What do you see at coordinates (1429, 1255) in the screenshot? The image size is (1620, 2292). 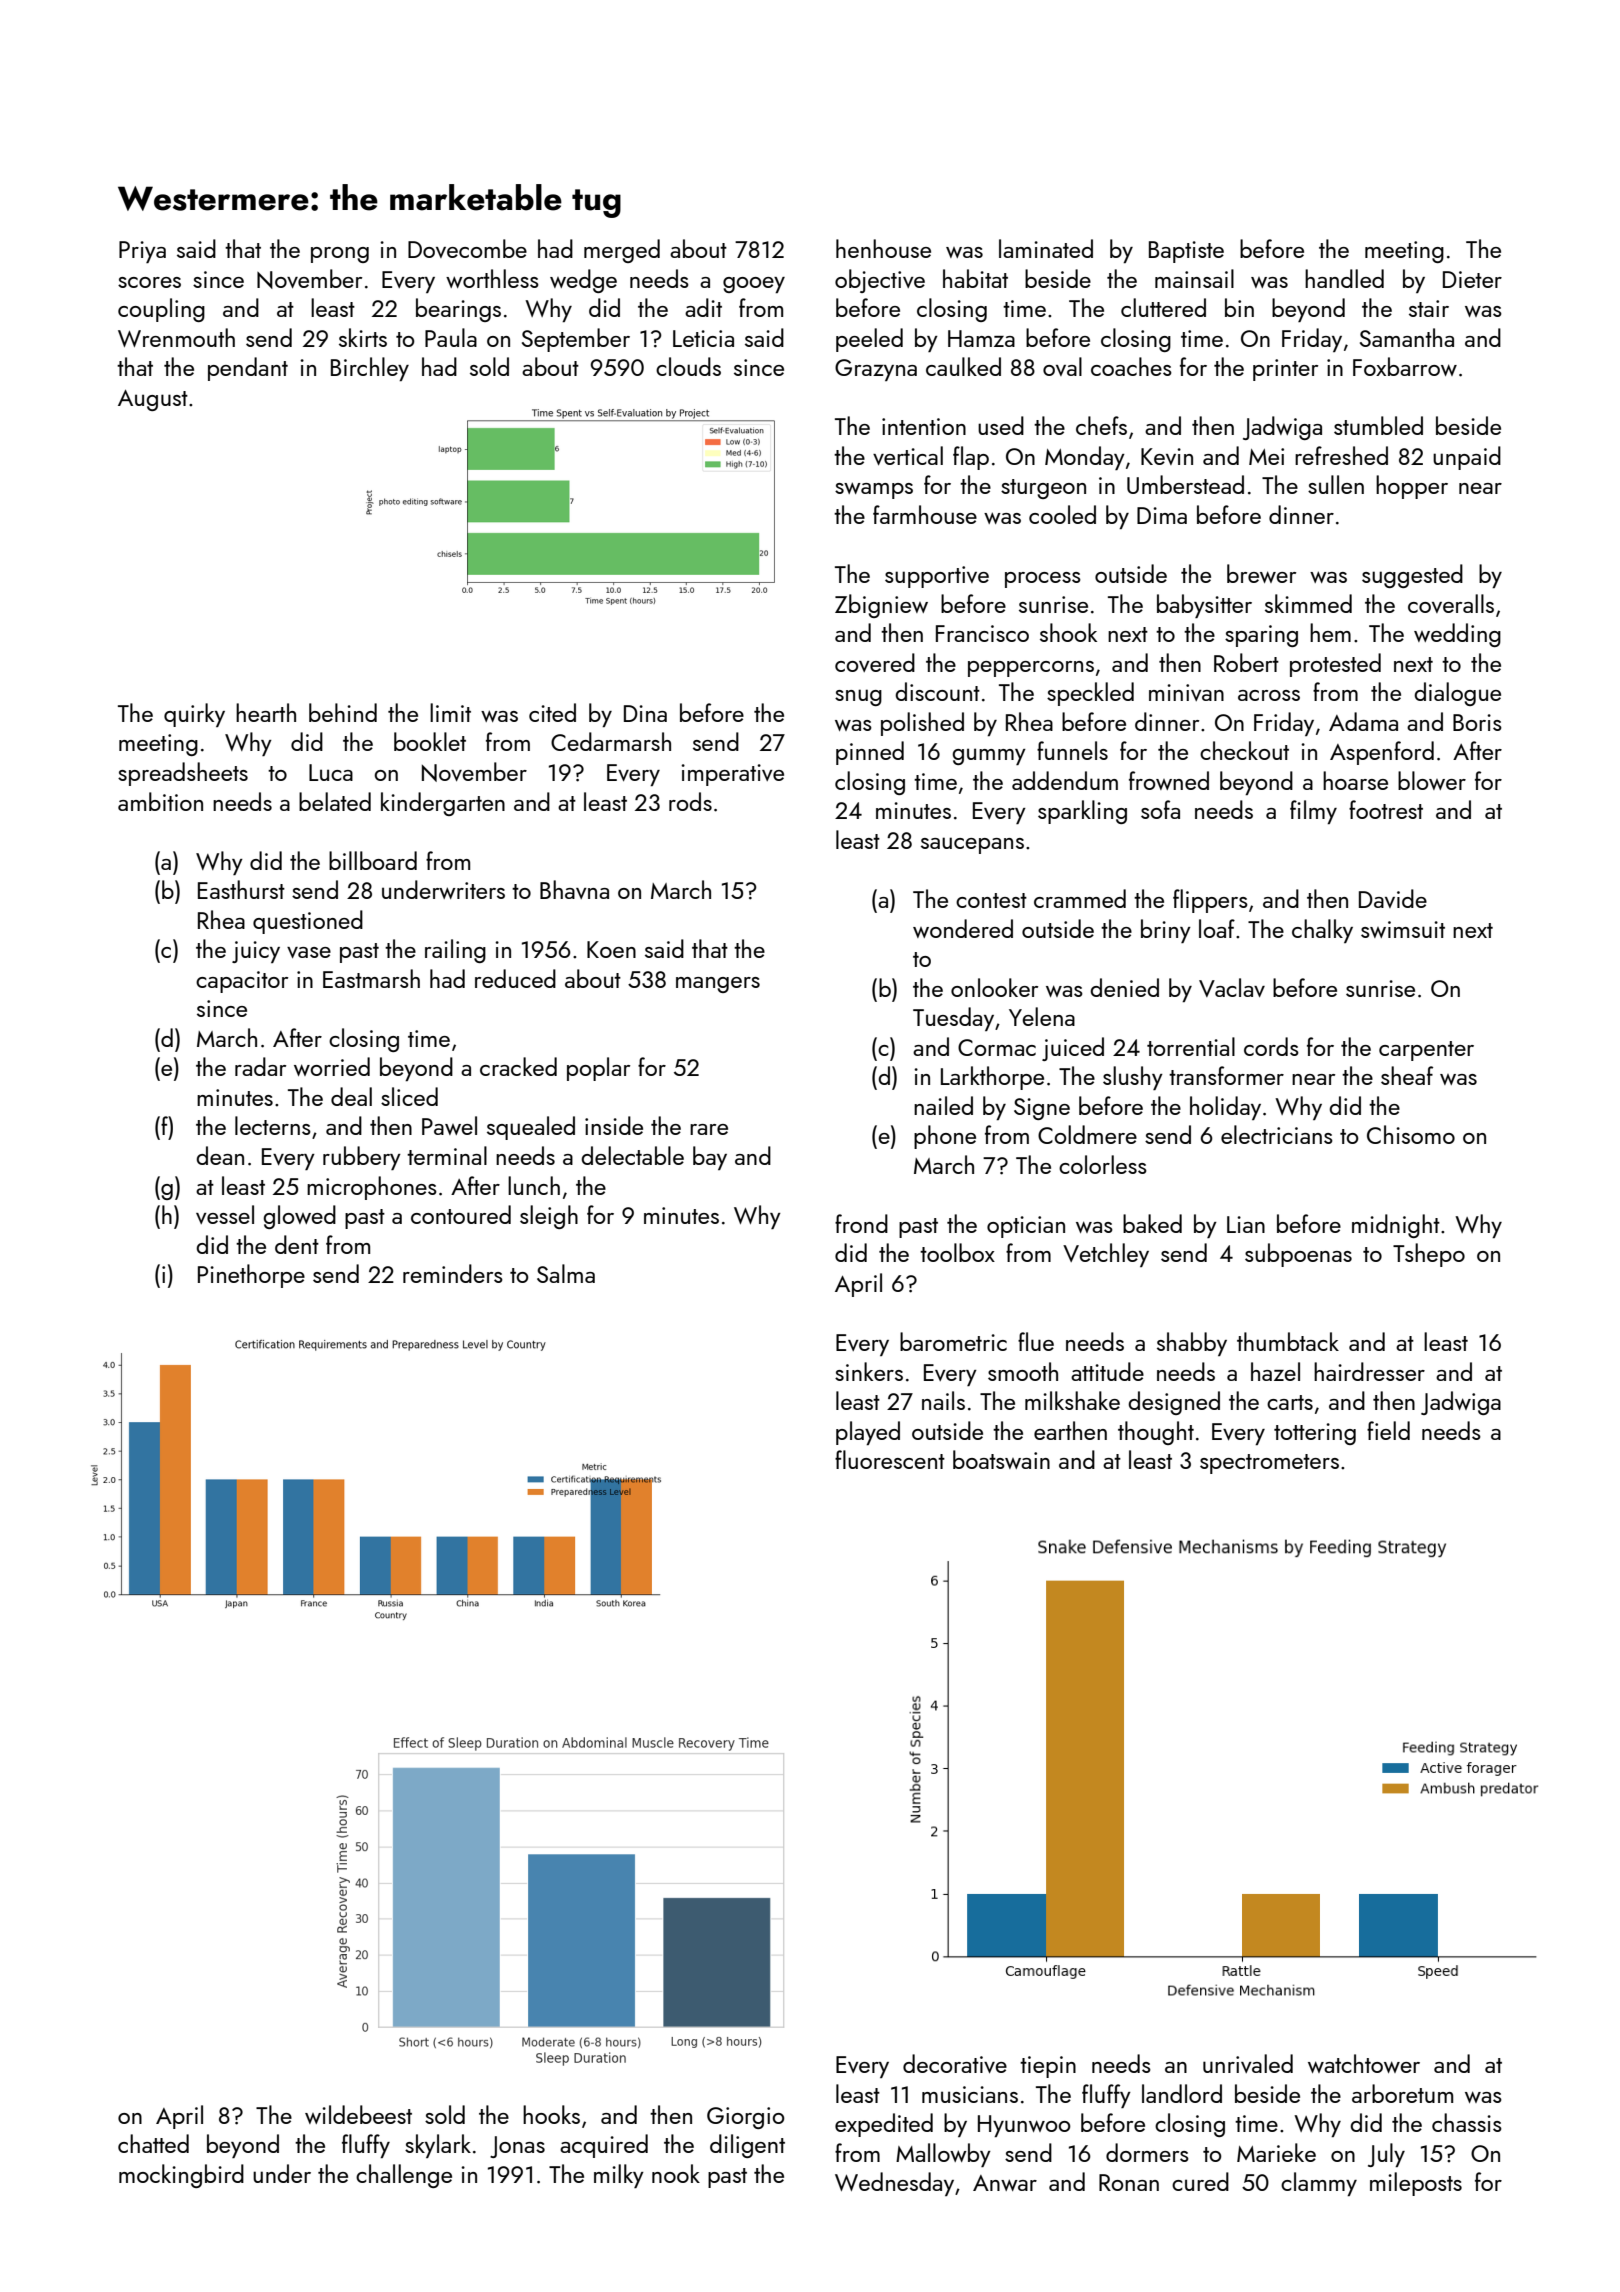 I see `Tshepo` at bounding box center [1429, 1255].
